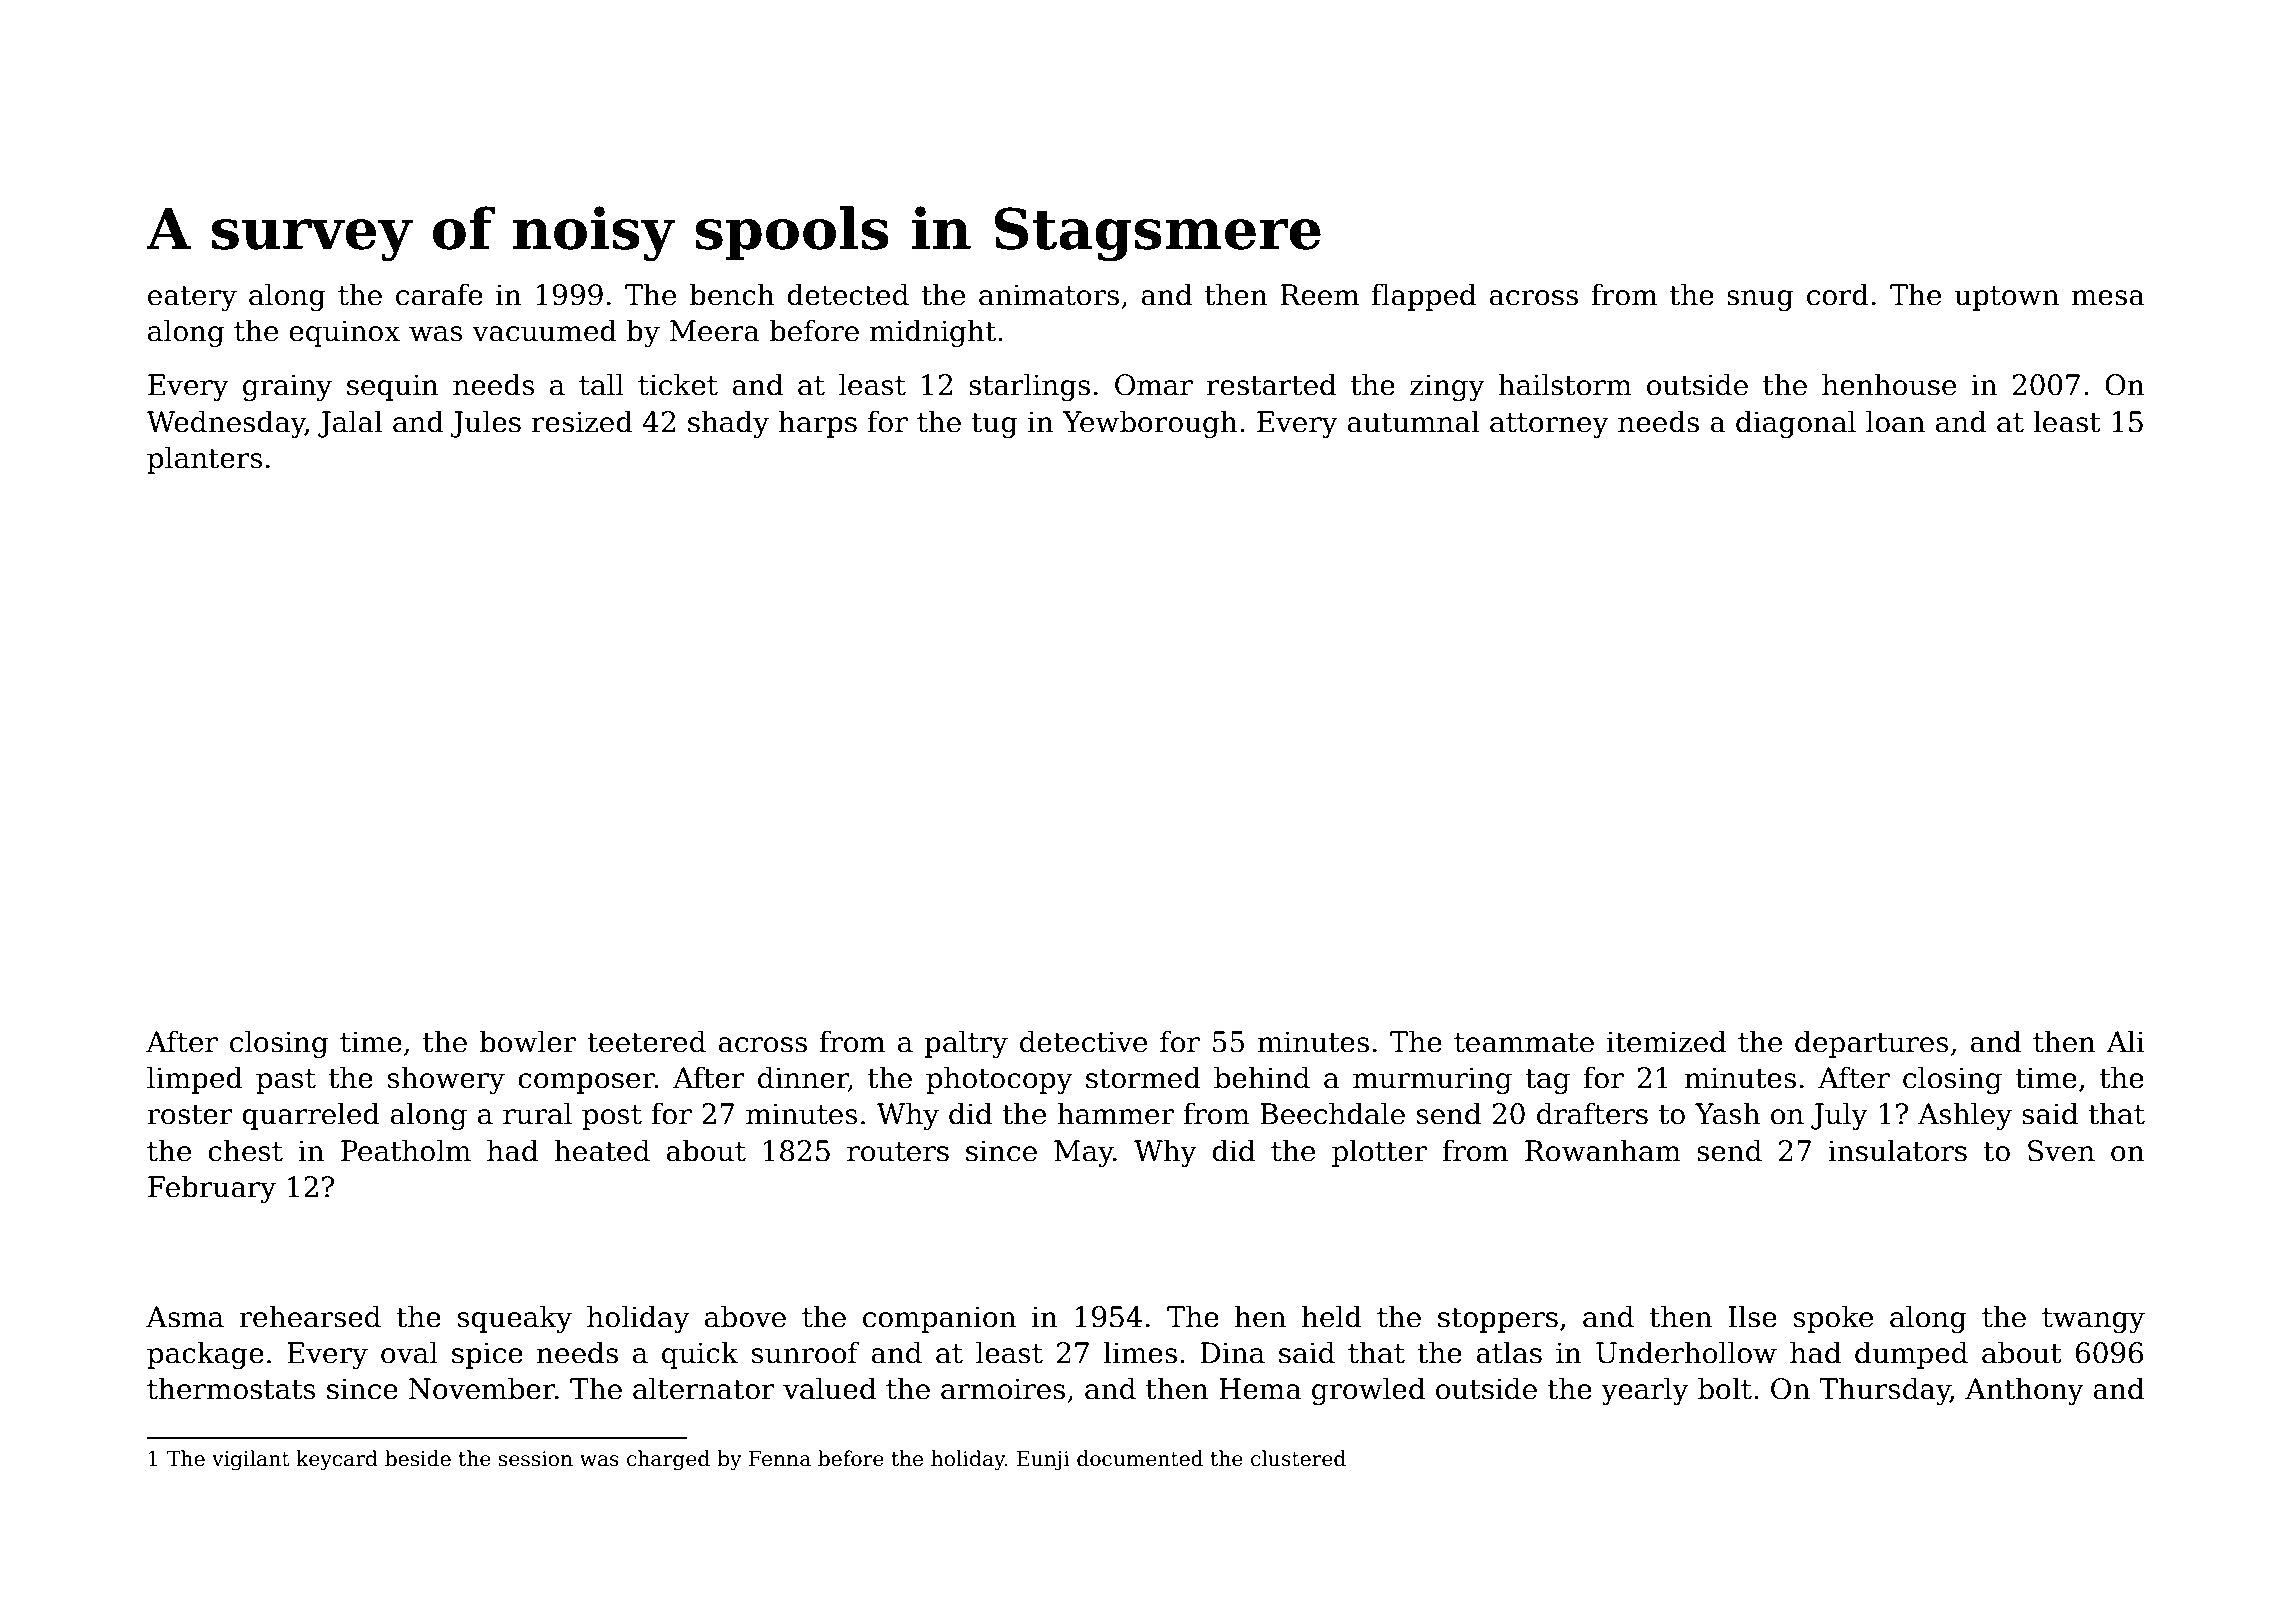 This image has width=2292, height=1620. What do you see at coordinates (1796, 424) in the image?
I see `diagonal` at bounding box center [1796, 424].
